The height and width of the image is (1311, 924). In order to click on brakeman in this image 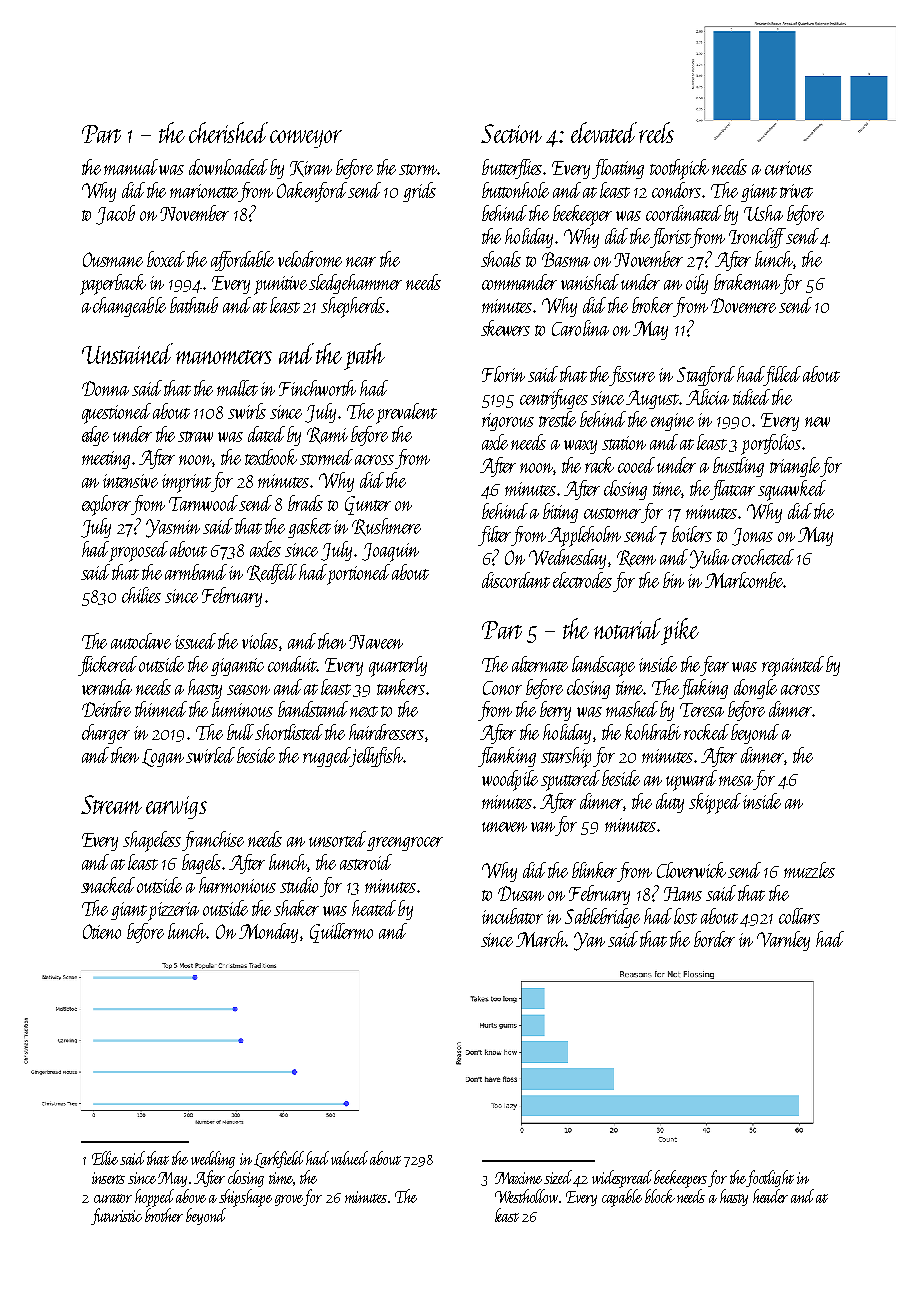, I will do `click(747, 282)`.
